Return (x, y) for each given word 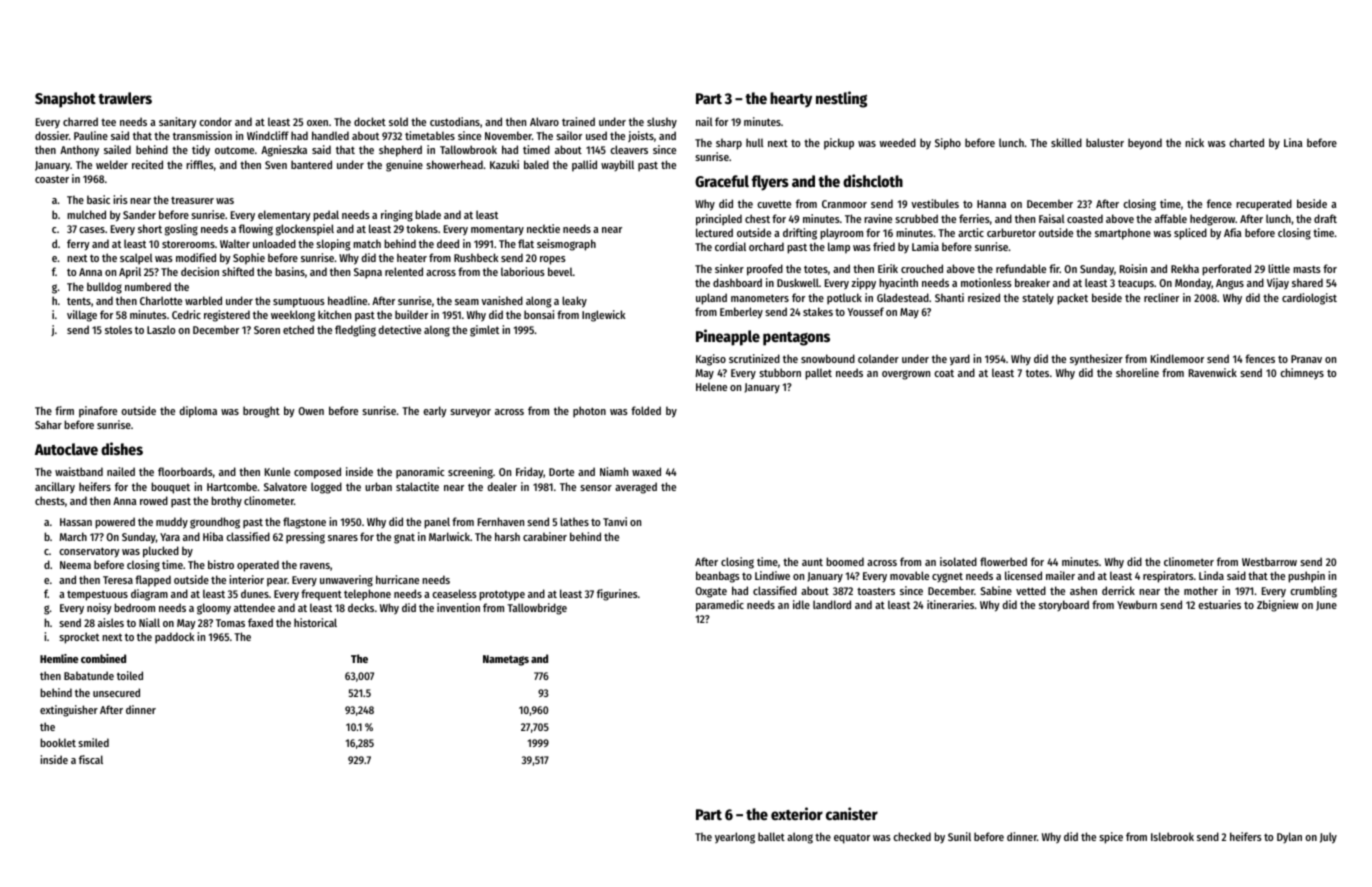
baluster (1105, 142)
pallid (584, 166)
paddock (175, 638)
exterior (797, 813)
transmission (202, 135)
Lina (1293, 142)
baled (536, 164)
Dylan (1289, 837)
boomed (845, 561)
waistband (79, 471)
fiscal (91, 759)
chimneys (1302, 374)
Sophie (249, 259)
